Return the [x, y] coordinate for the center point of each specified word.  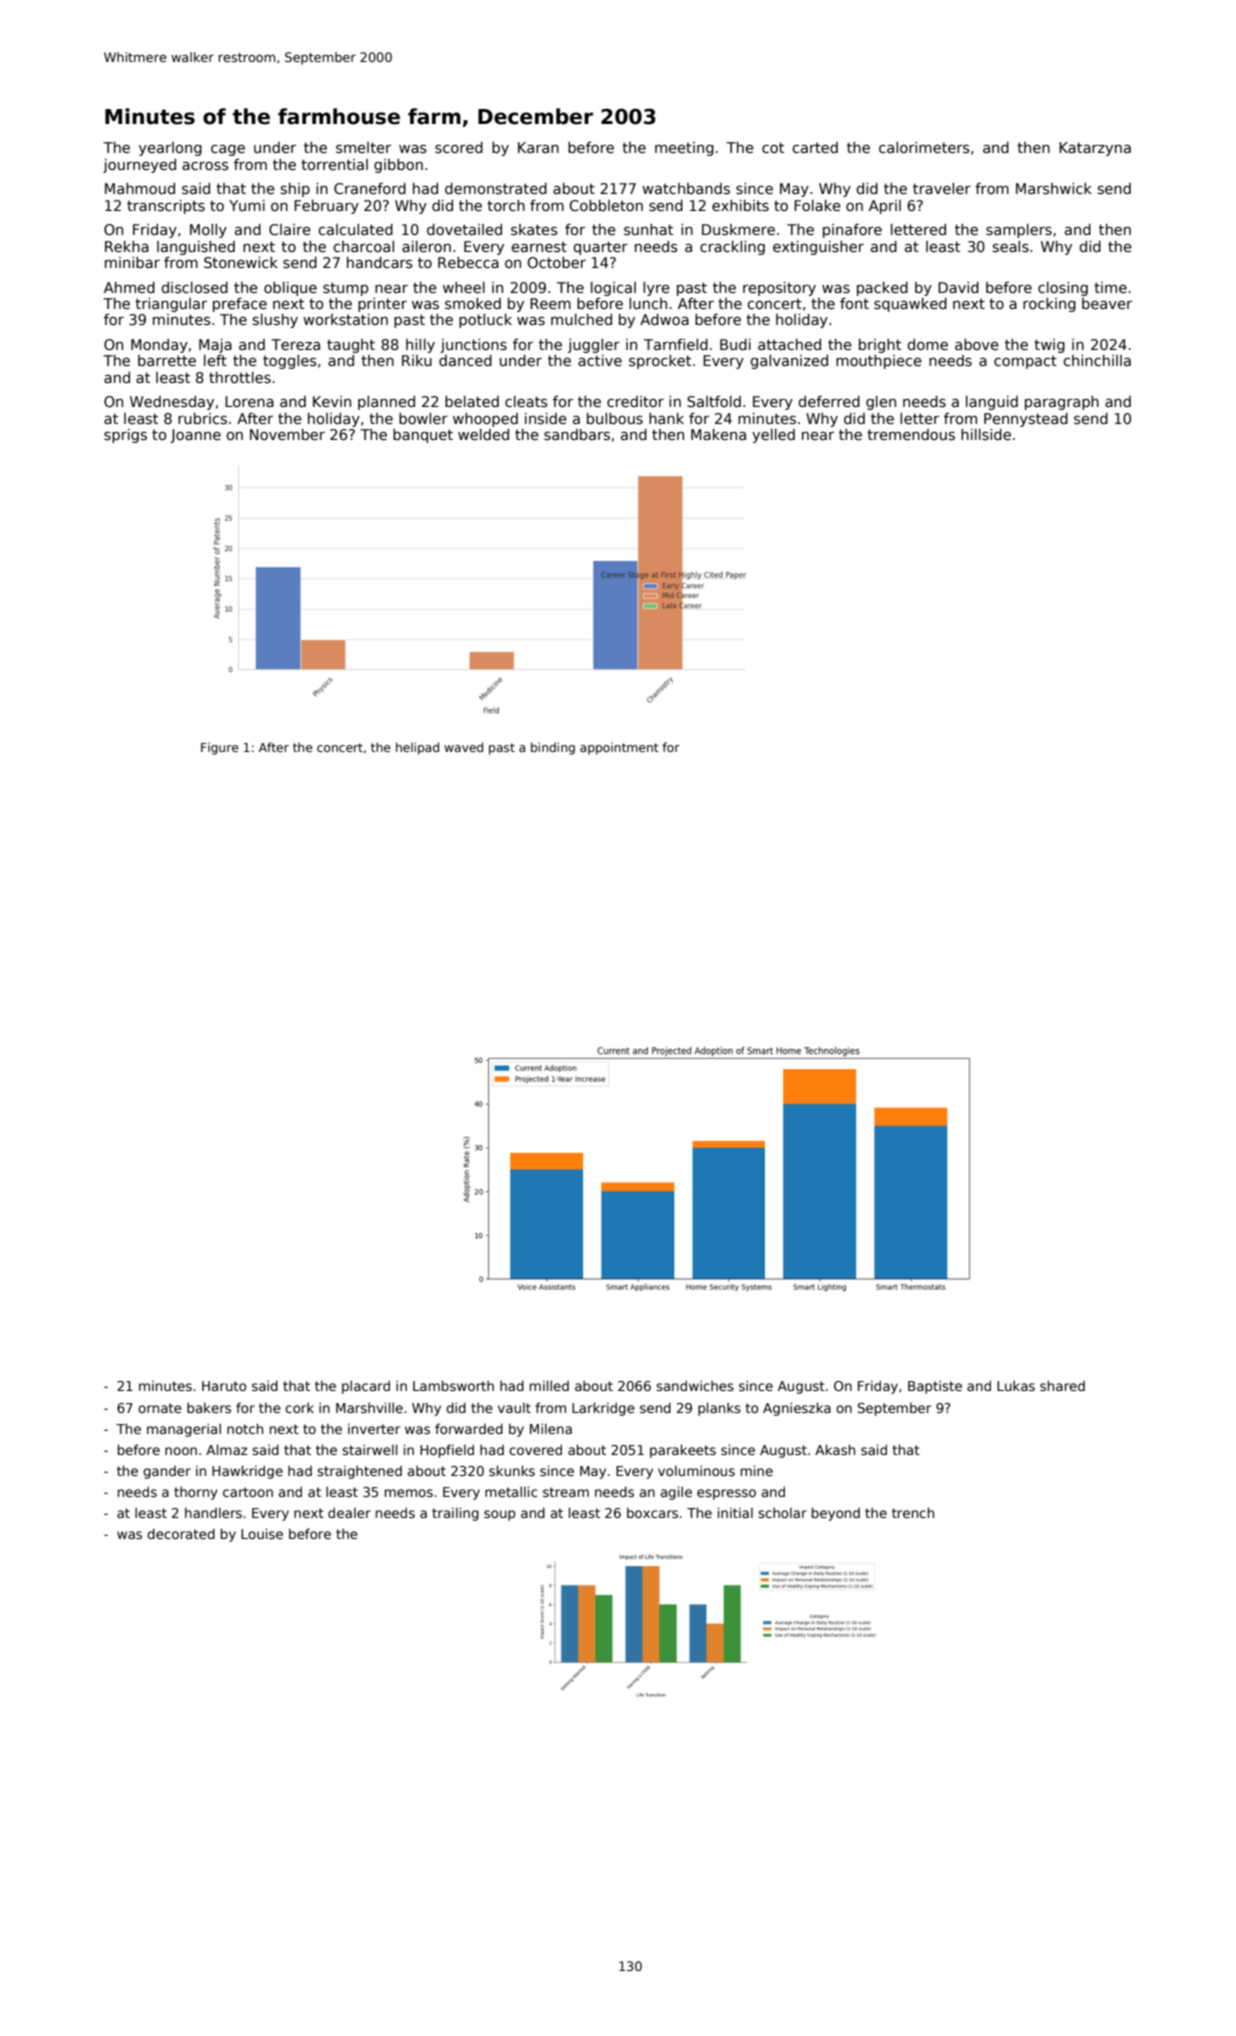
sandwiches [695, 1385]
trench [913, 1512]
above [977, 344]
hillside [986, 434]
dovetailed [464, 229]
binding [553, 748]
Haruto [224, 1386]
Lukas [1016, 1385]
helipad [417, 748]
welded [483, 434]
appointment [619, 748]
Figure [220, 748]
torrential [334, 164]
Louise [262, 1533]
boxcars [652, 1512]
